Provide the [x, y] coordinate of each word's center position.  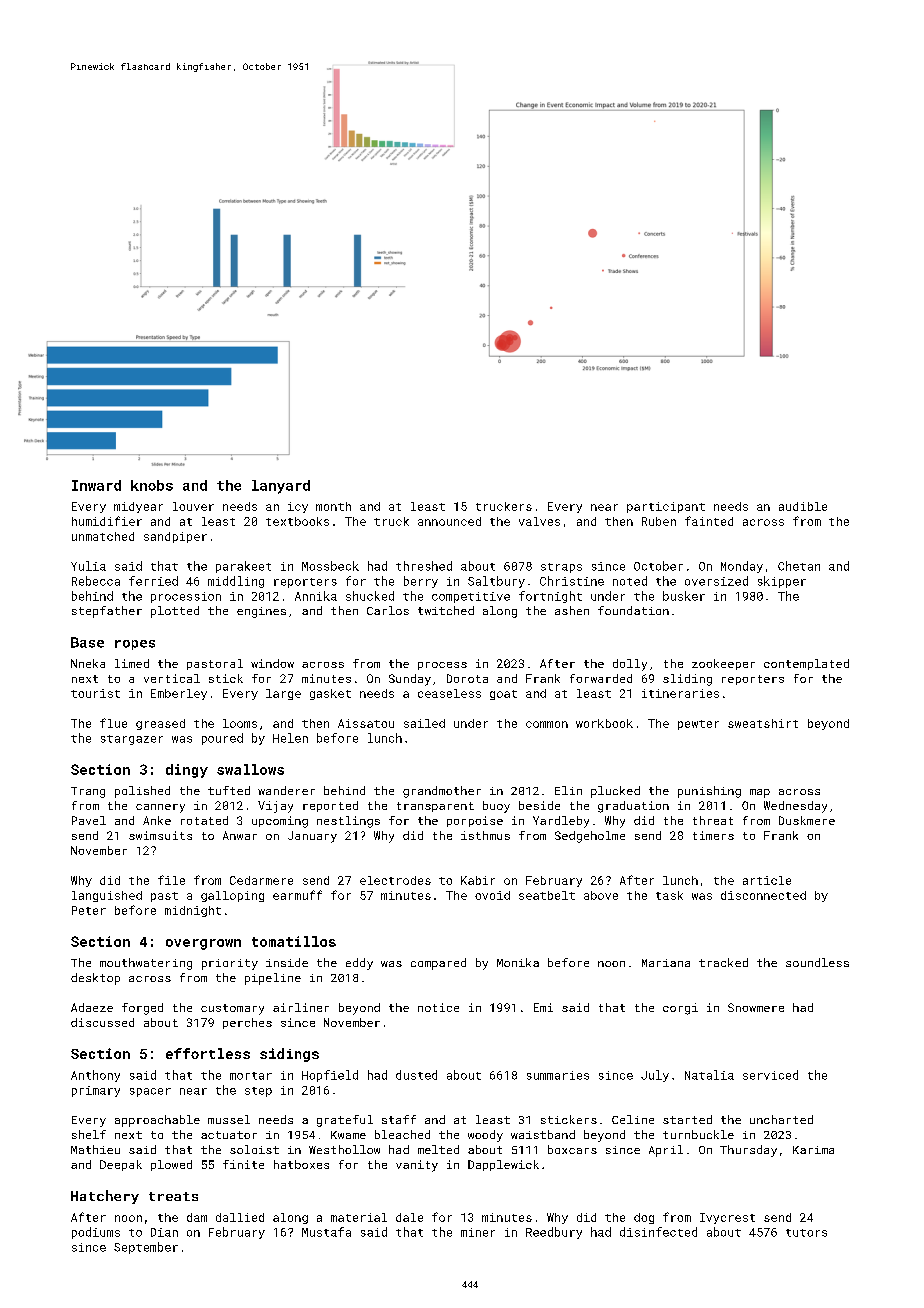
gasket [330, 694]
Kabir [478, 880]
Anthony [95, 1076]
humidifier [107, 521]
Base [87, 642]
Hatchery [105, 1197]
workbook [604, 723]
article [767, 880]
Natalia [709, 1075]
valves [539, 521]
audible [803, 506]
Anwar [240, 835]
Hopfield [330, 1076]
